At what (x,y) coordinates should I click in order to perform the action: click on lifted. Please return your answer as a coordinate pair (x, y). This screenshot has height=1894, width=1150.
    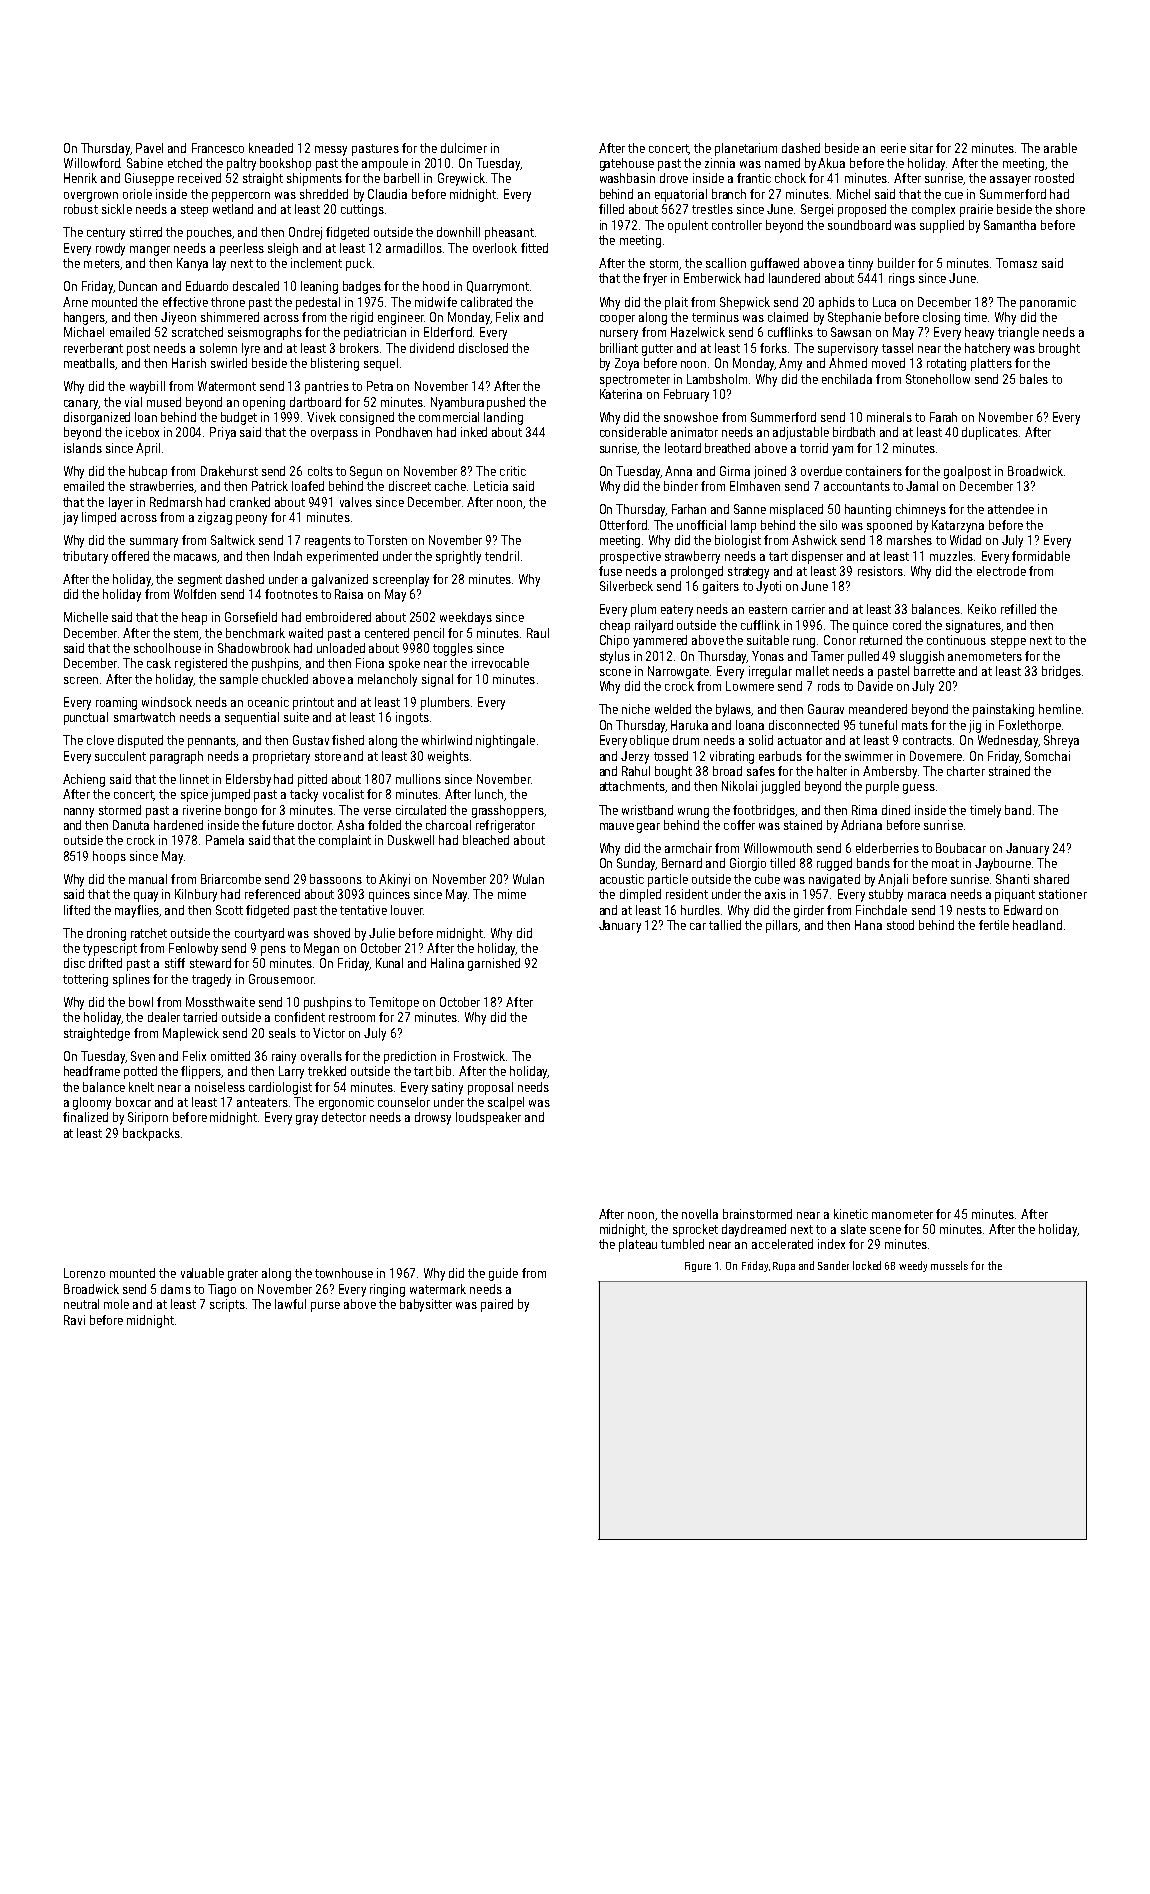
    Looking at the image, I should click on (77, 910).
